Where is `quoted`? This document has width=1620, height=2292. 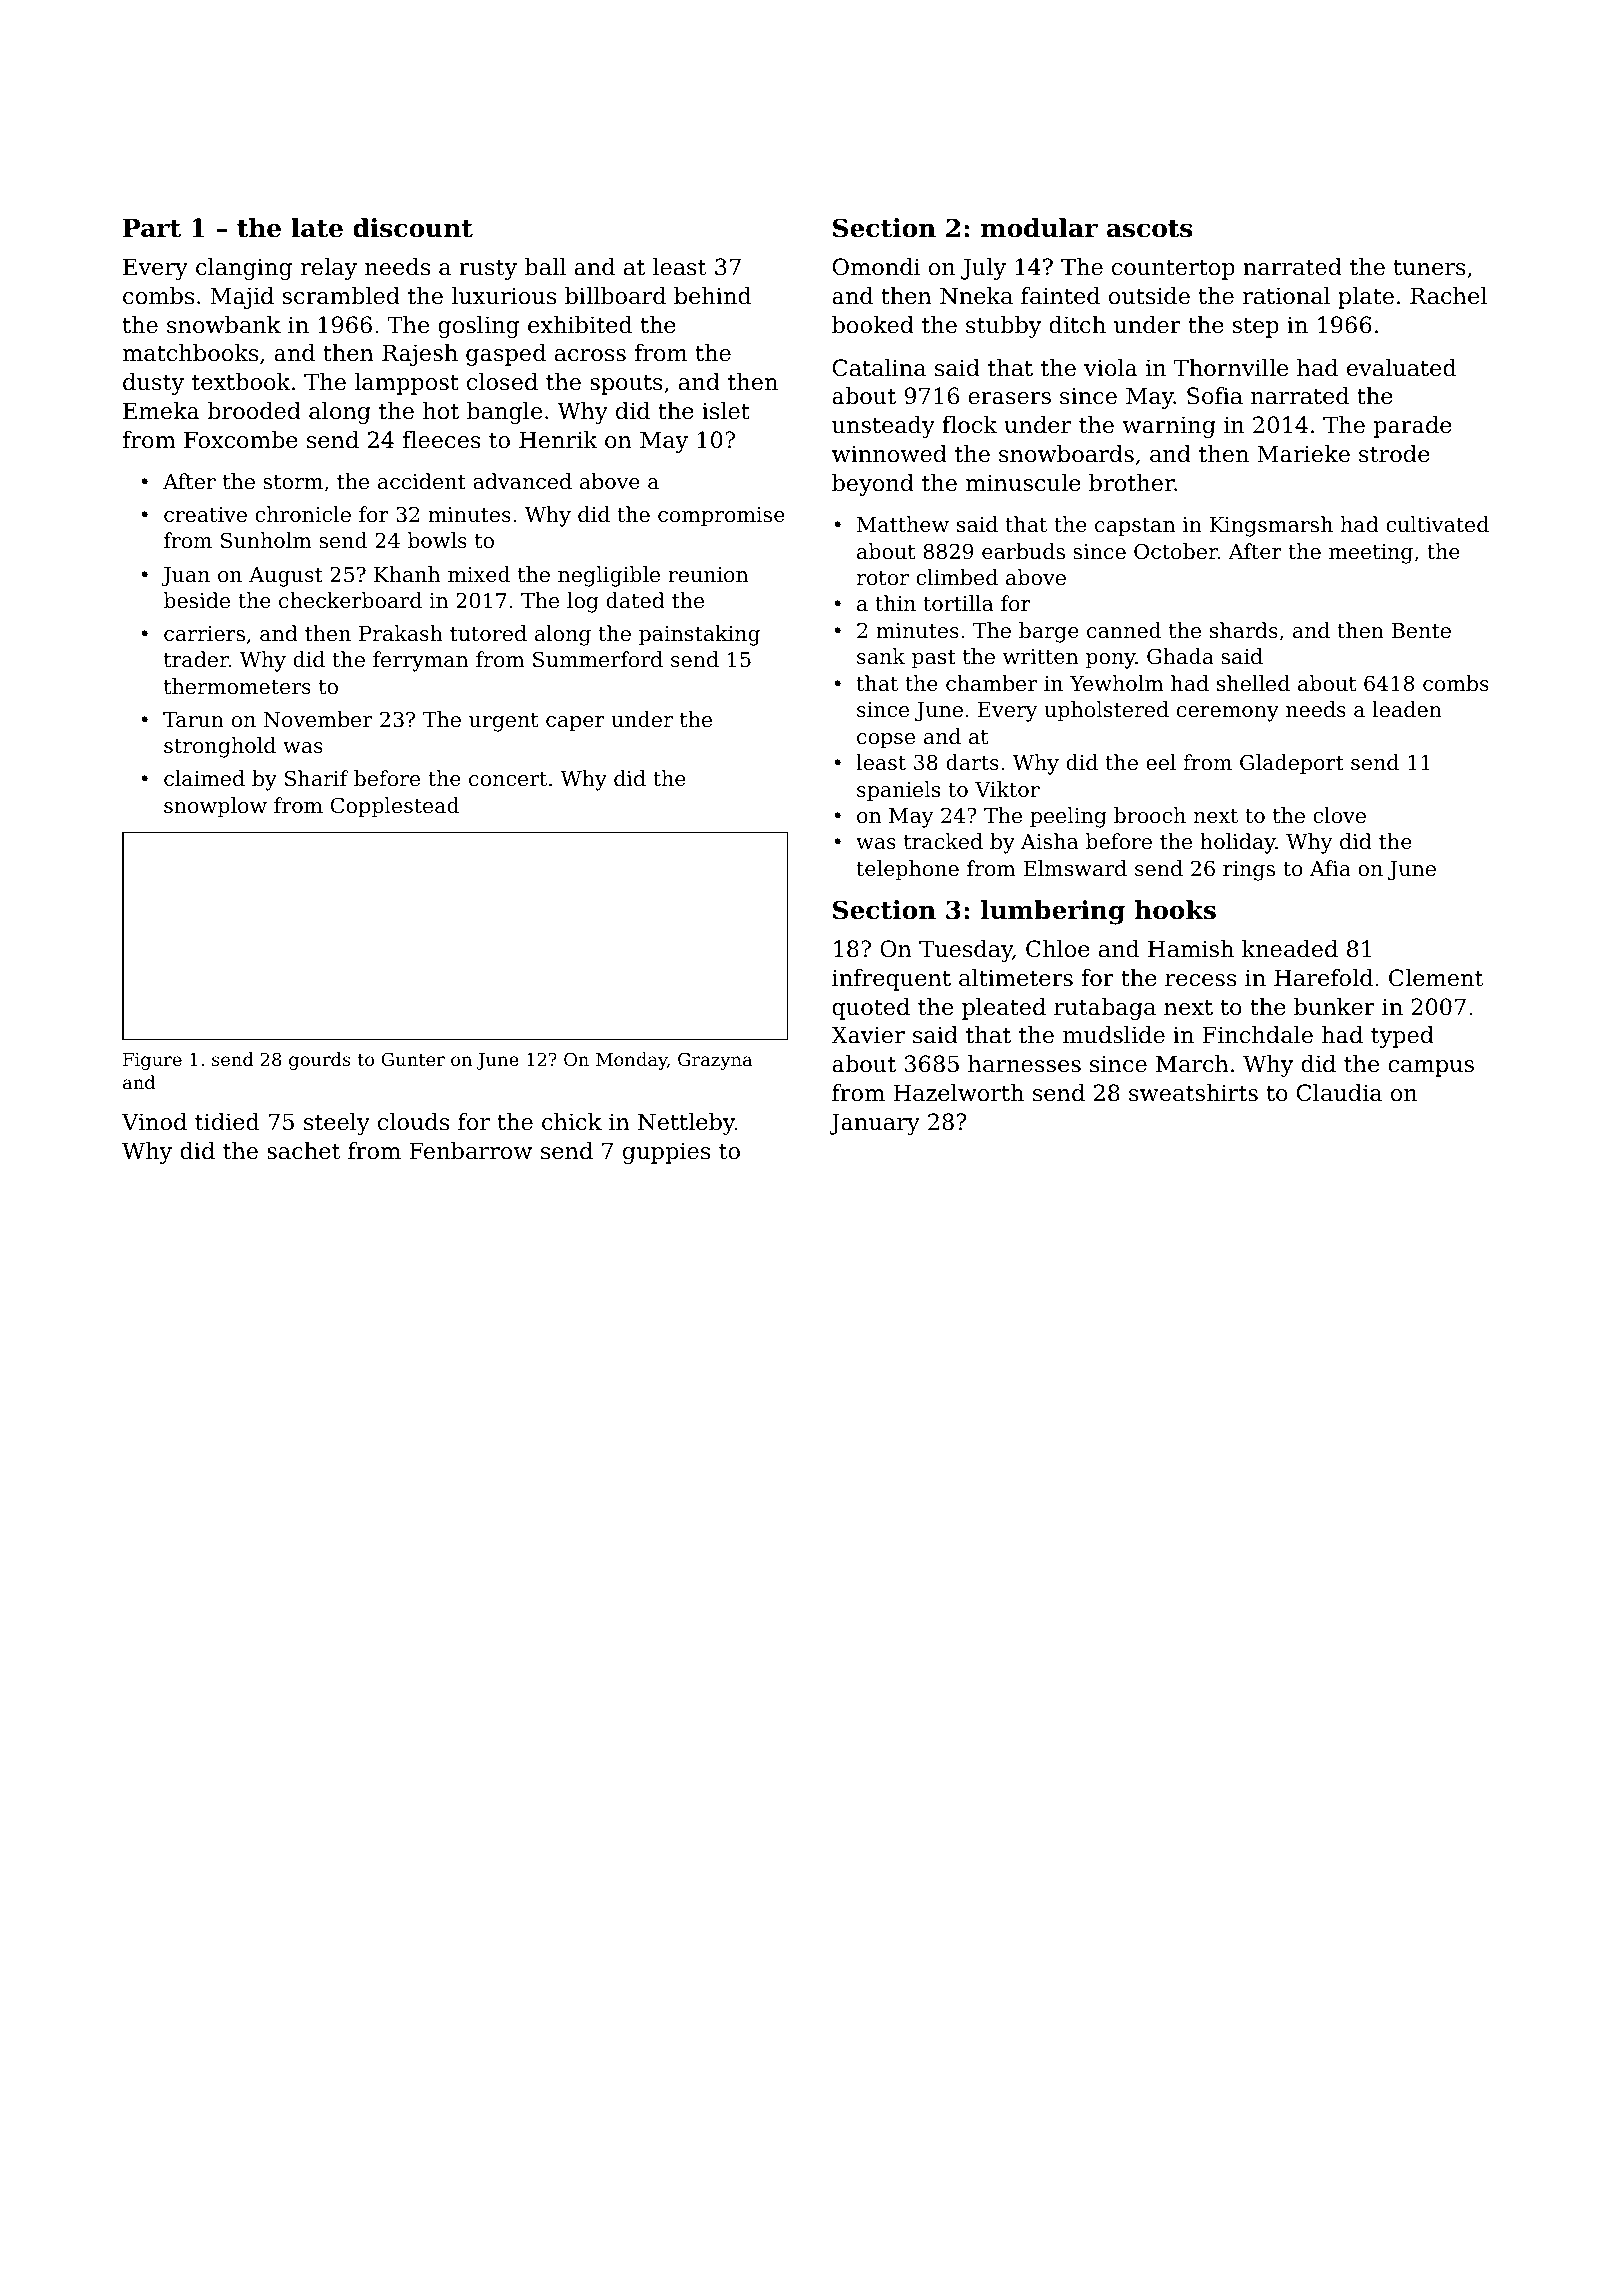 quoted is located at coordinates (871, 1009).
